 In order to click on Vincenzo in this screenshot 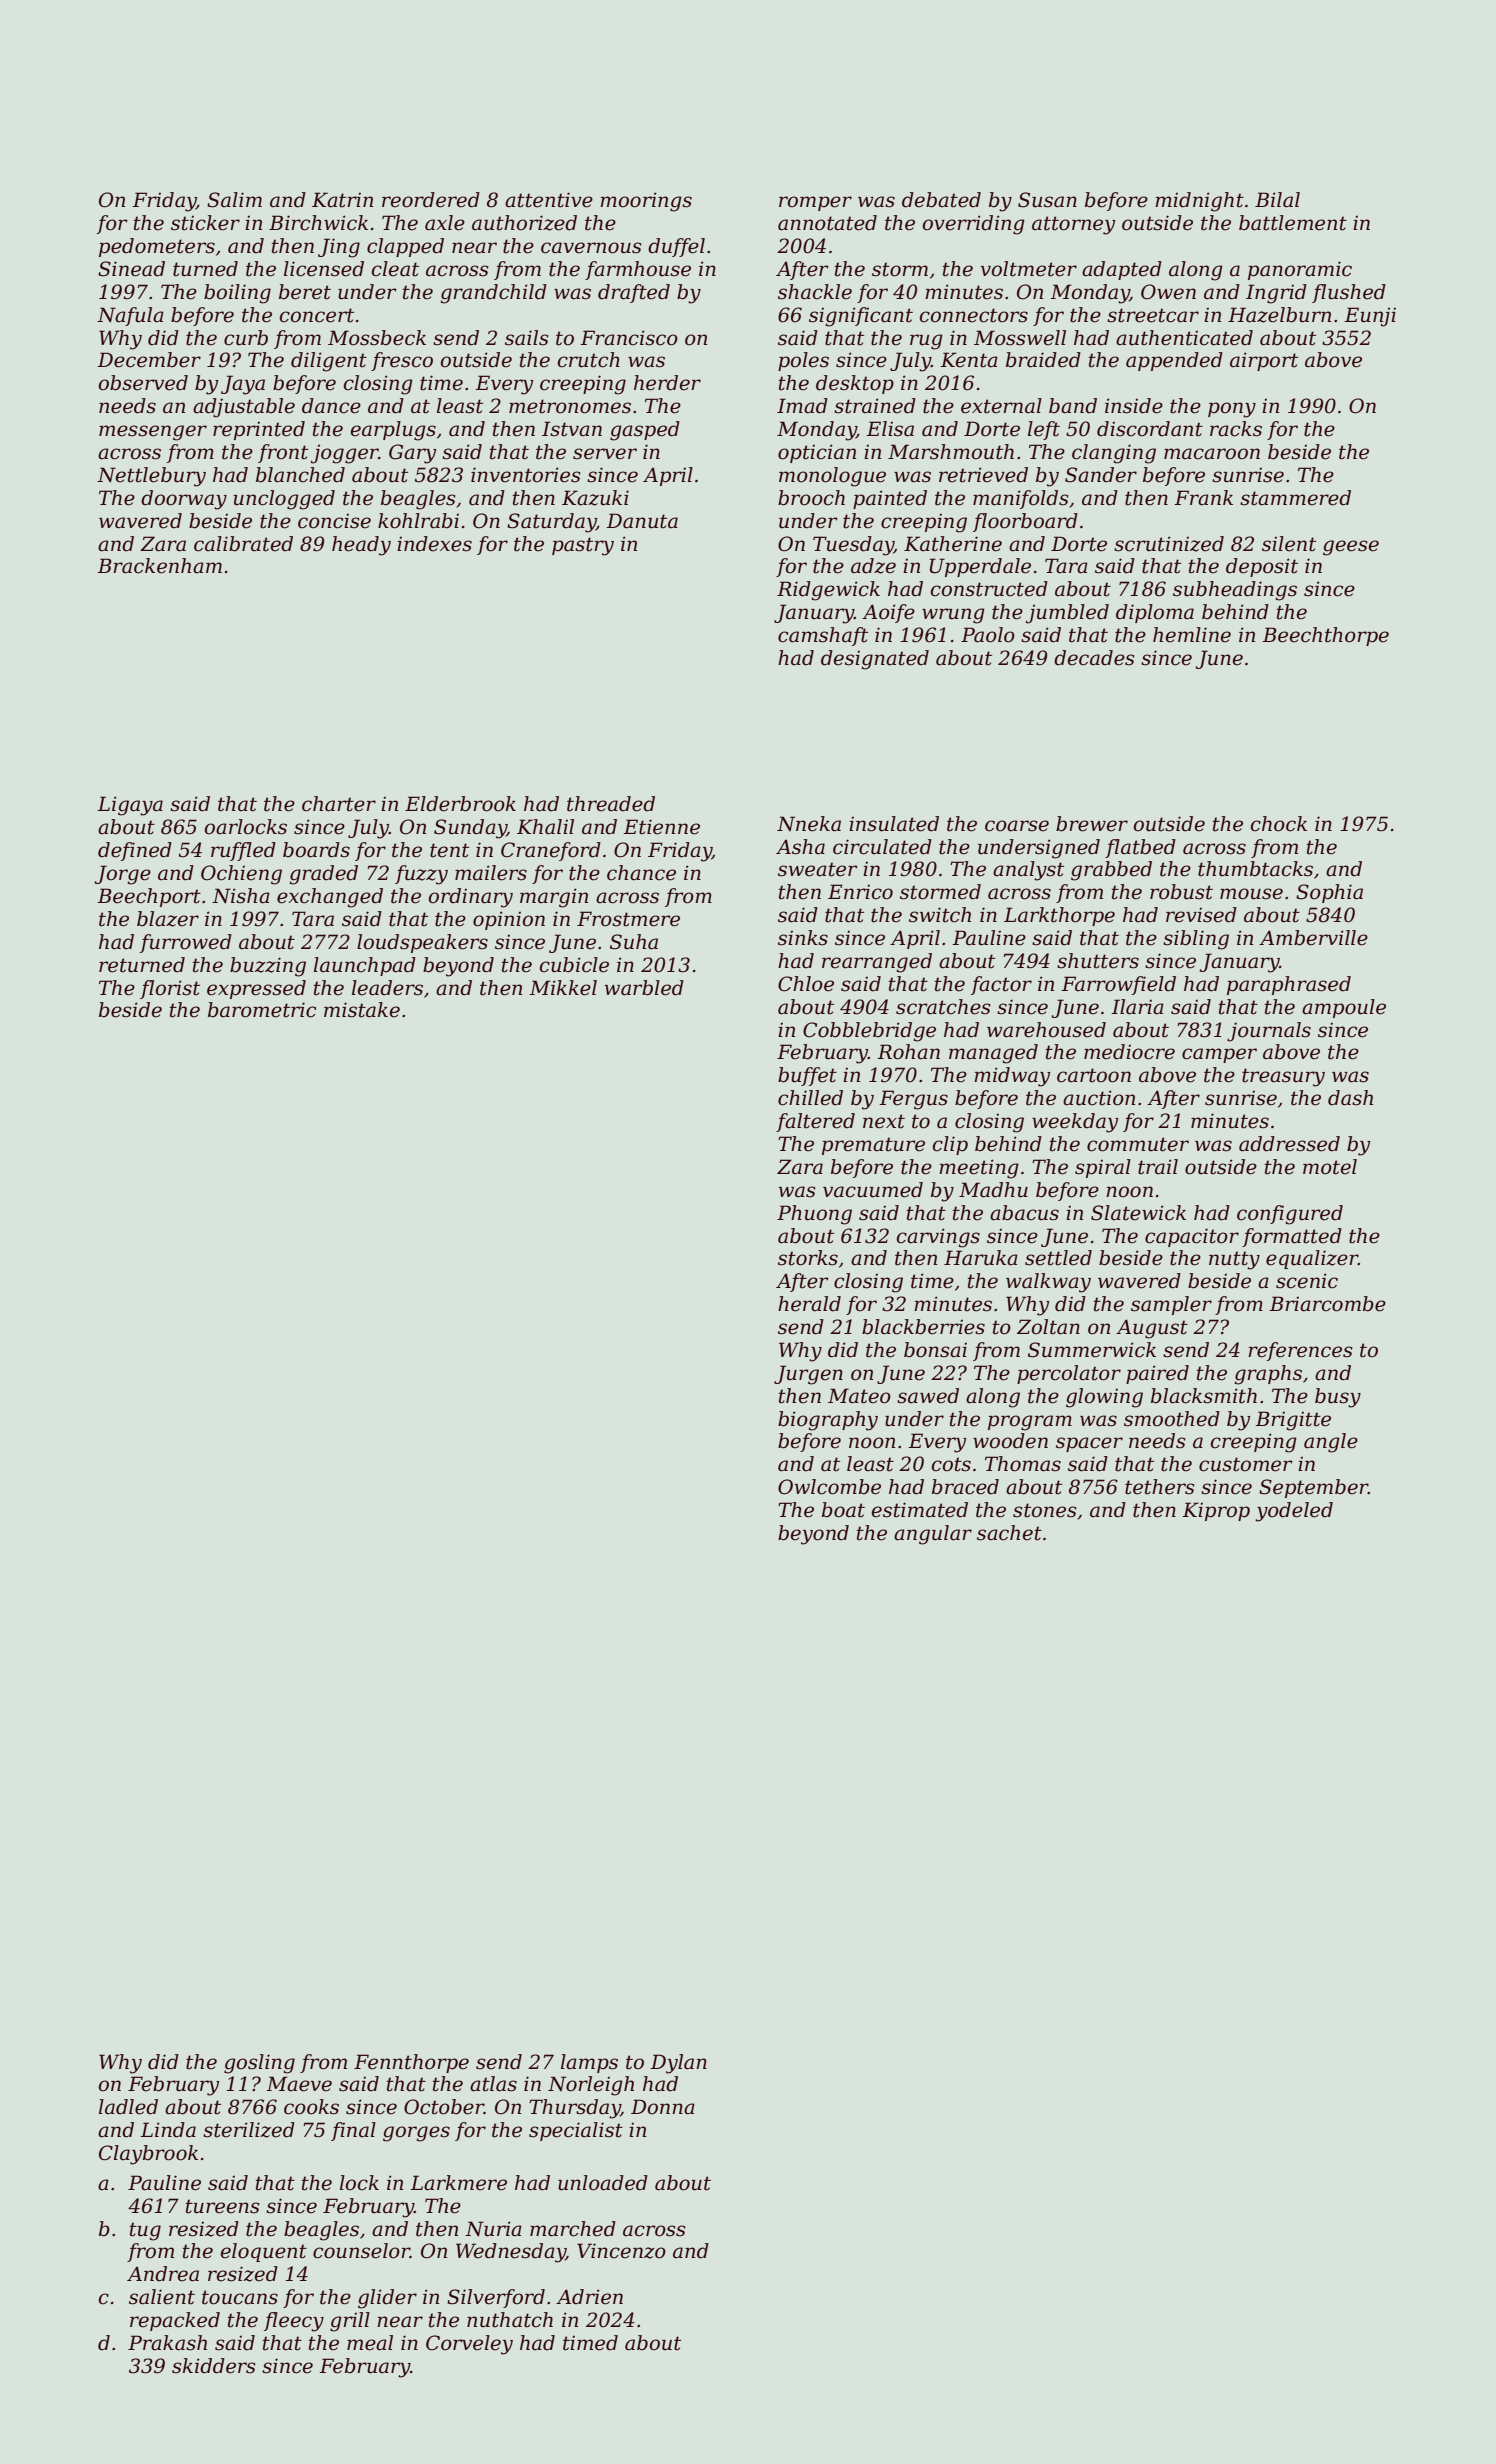, I will do `click(621, 2251)`.
